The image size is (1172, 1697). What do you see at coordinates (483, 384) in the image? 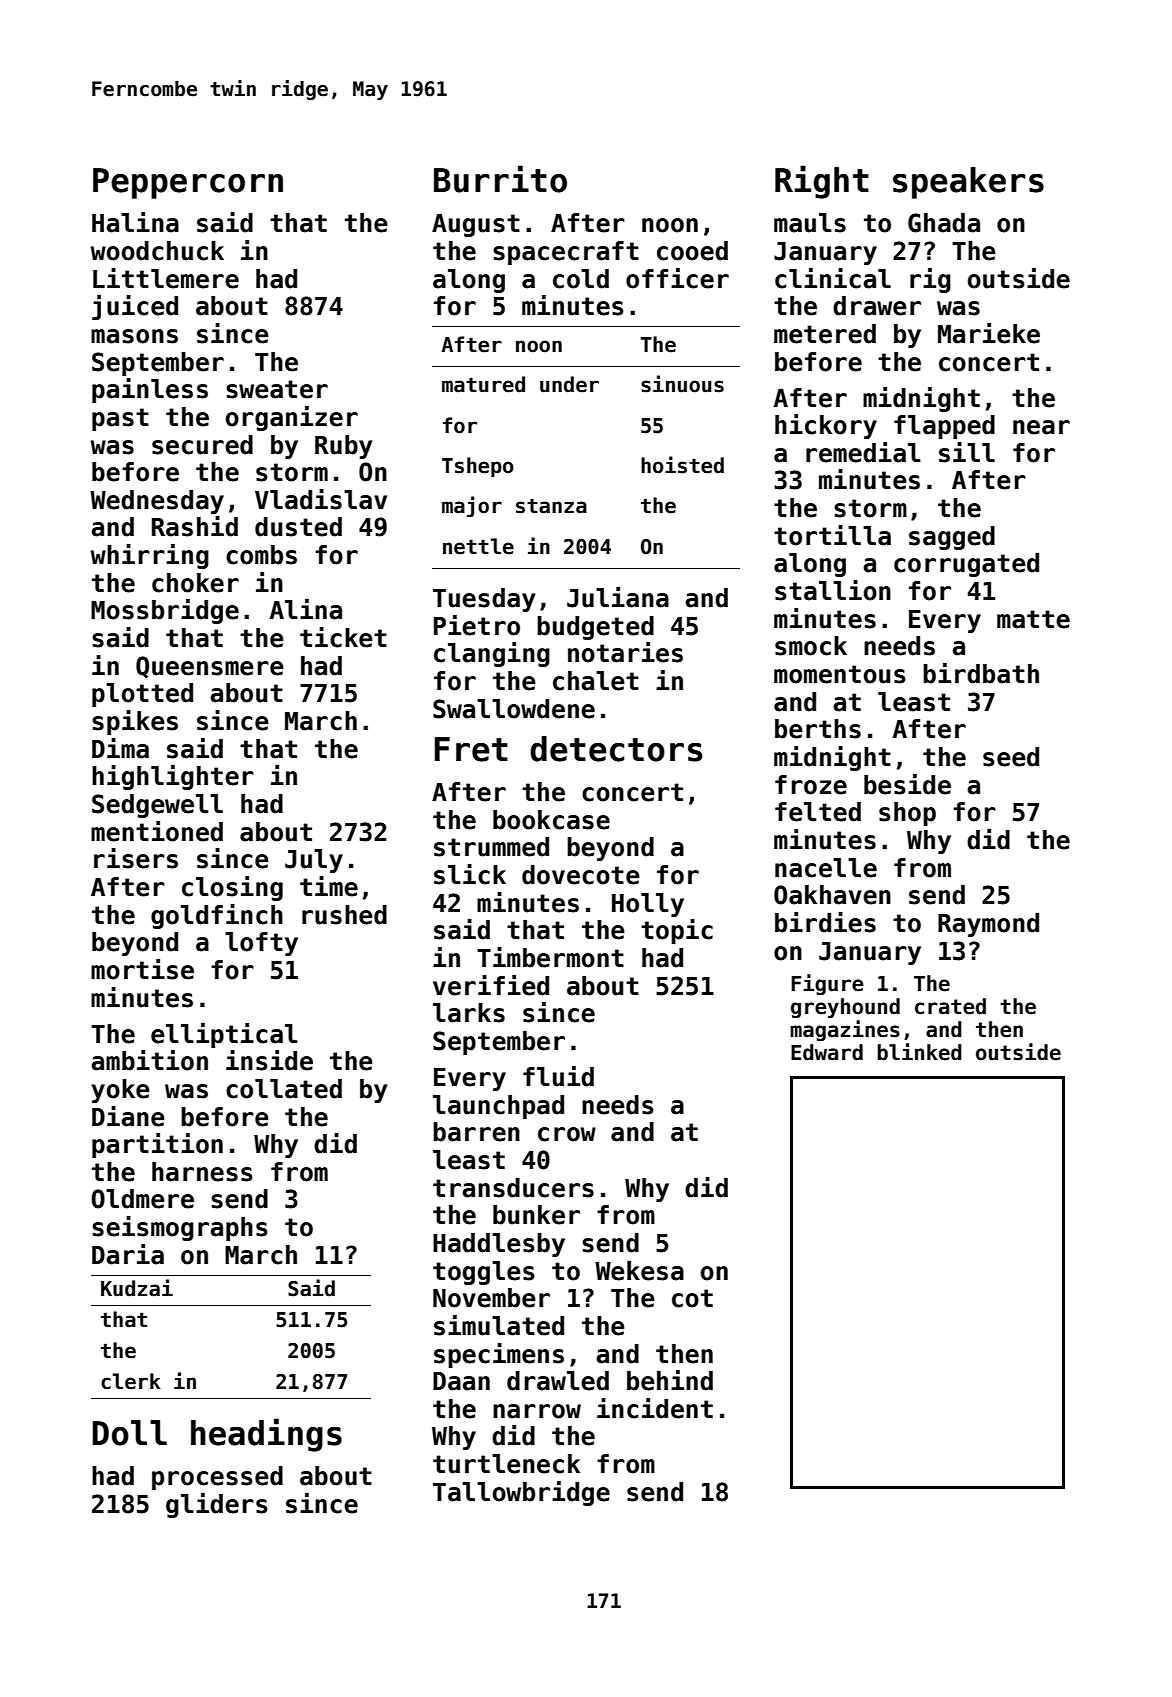
I see `matured` at bounding box center [483, 384].
